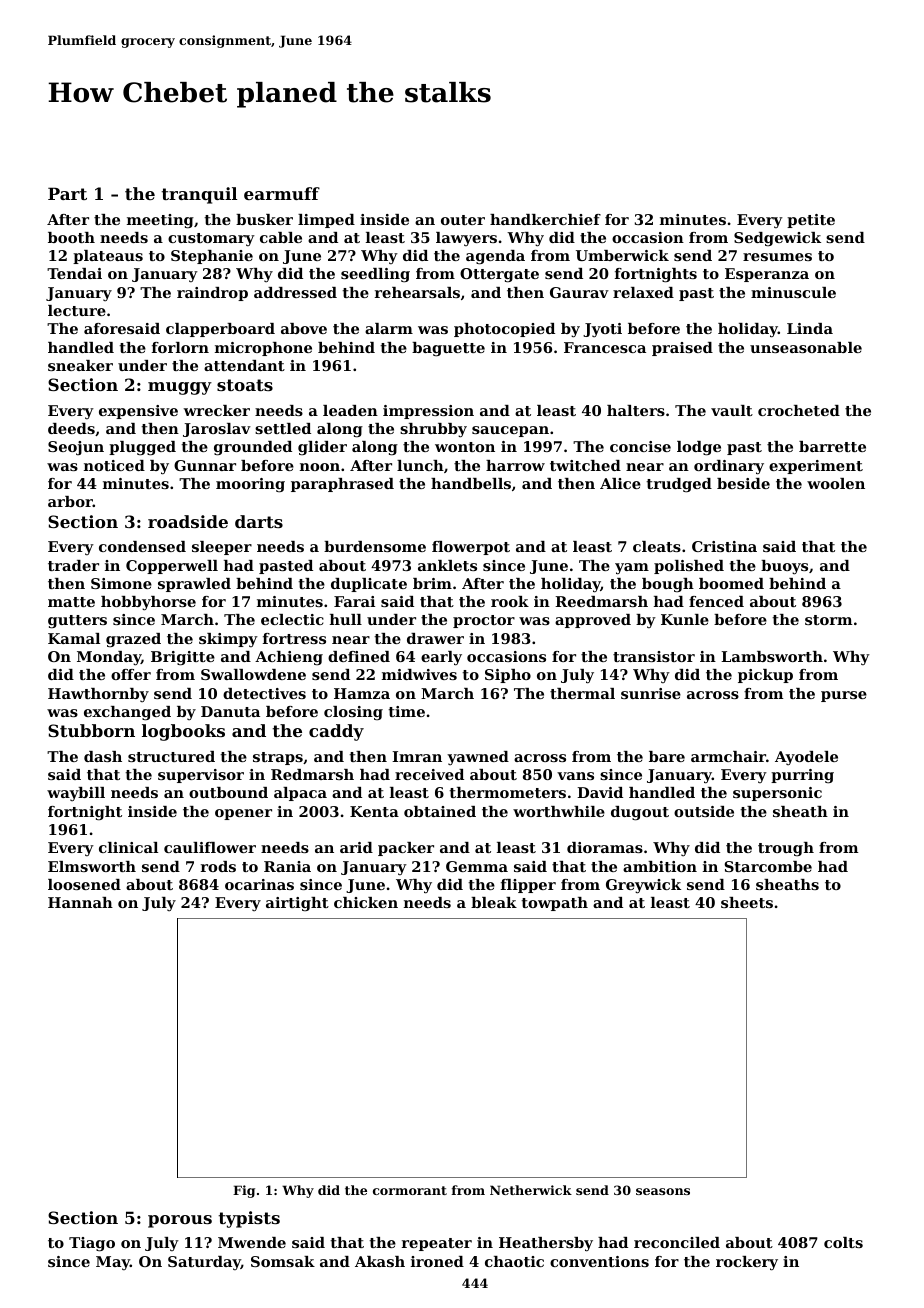 The height and width of the screenshot is (1308, 924). I want to click on porous, so click(180, 1221).
